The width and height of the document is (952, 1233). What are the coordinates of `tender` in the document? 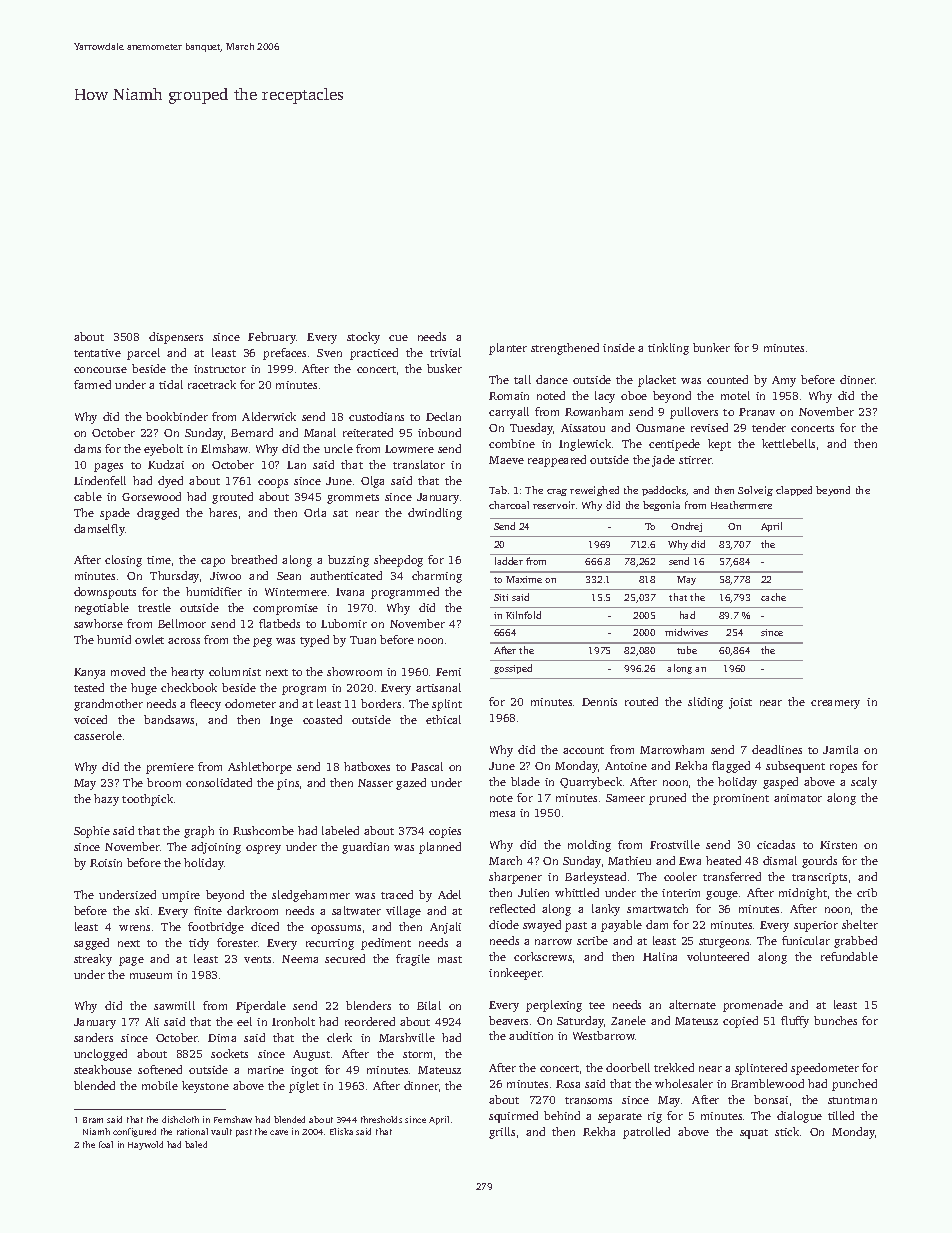 It's located at (769, 427).
